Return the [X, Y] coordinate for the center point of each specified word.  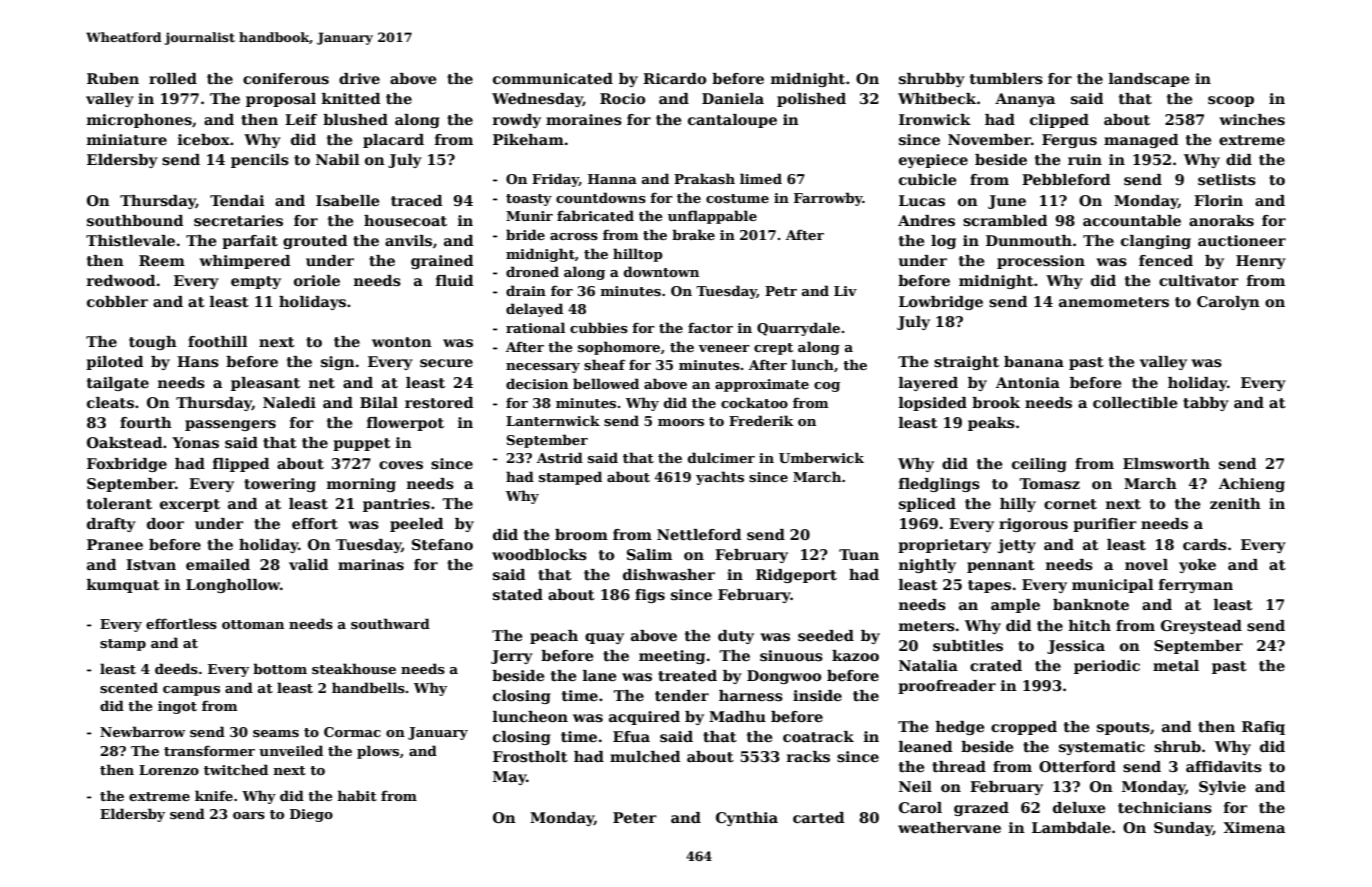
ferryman [1196, 586]
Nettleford [699, 534]
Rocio [622, 98]
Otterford [1077, 766]
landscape [1149, 80]
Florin [1218, 200]
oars [249, 815]
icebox [204, 139]
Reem [162, 260]
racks [808, 756]
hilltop [638, 255]
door [165, 523]
